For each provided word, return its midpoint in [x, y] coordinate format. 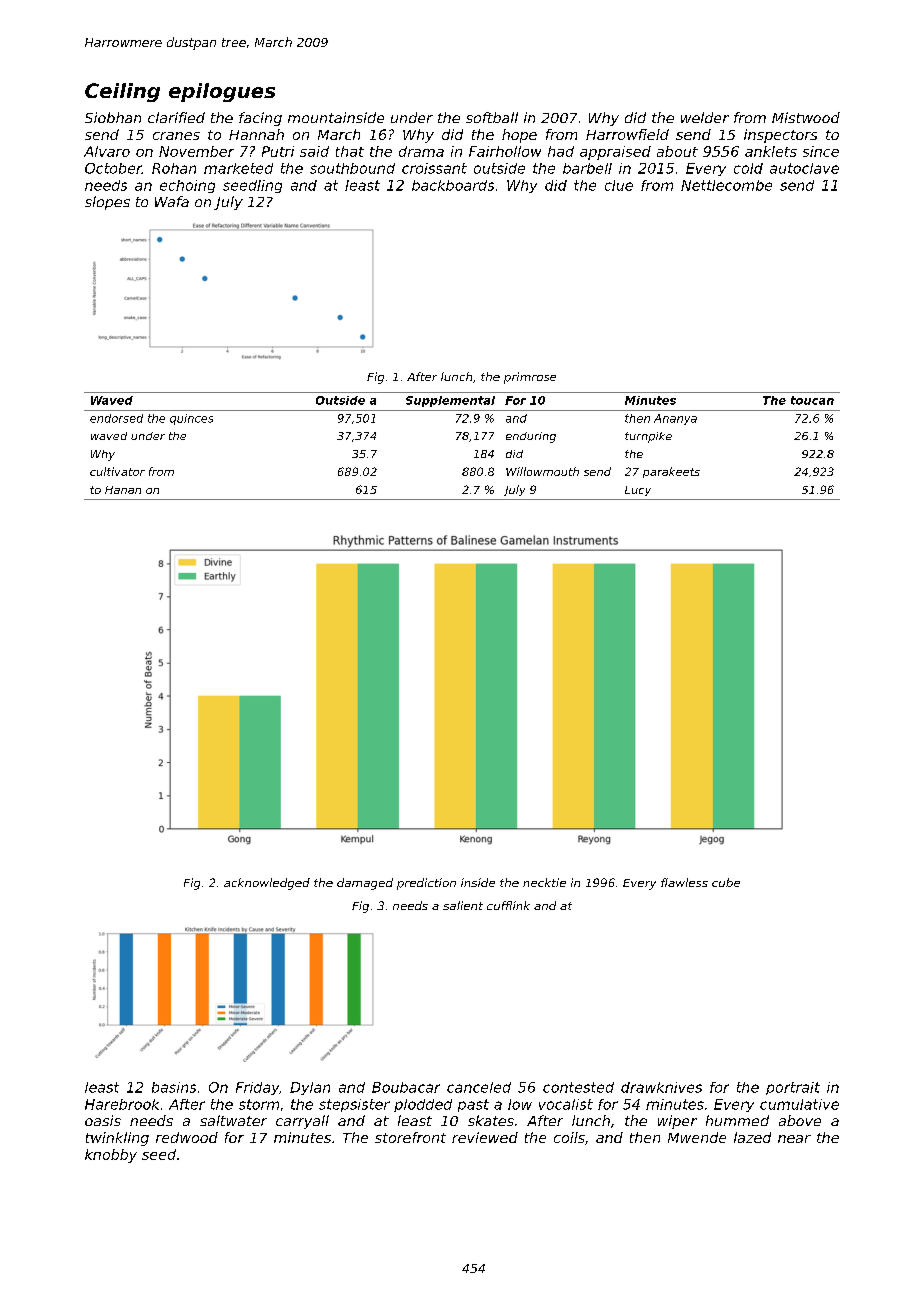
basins [174, 1087]
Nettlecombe [726, 185]
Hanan [123, 490]
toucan [812, 400]
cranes [176, 136]
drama [421, 151]
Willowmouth [542, 471]
